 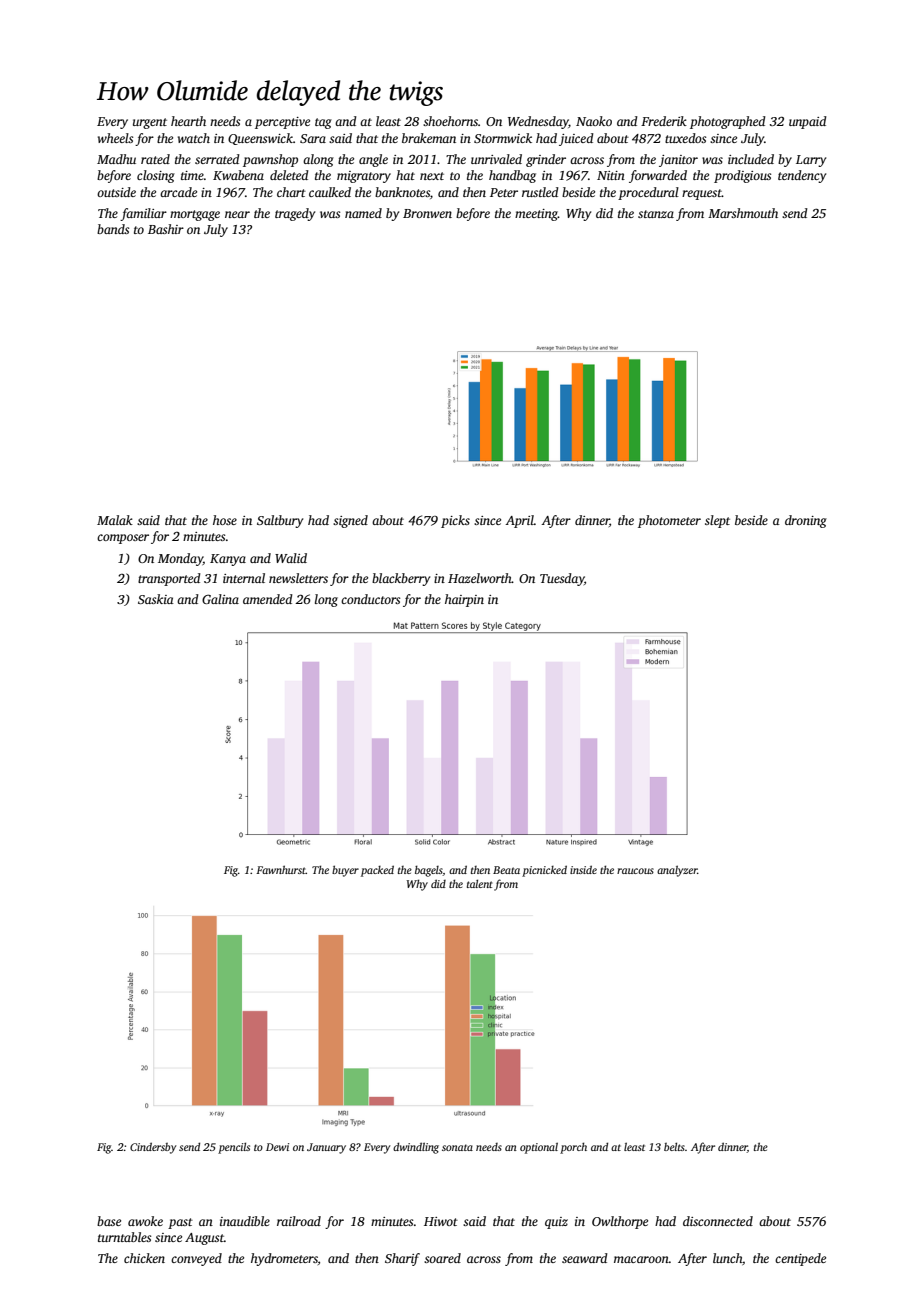 I want to click on stanza, so click(x=656, y=214).
